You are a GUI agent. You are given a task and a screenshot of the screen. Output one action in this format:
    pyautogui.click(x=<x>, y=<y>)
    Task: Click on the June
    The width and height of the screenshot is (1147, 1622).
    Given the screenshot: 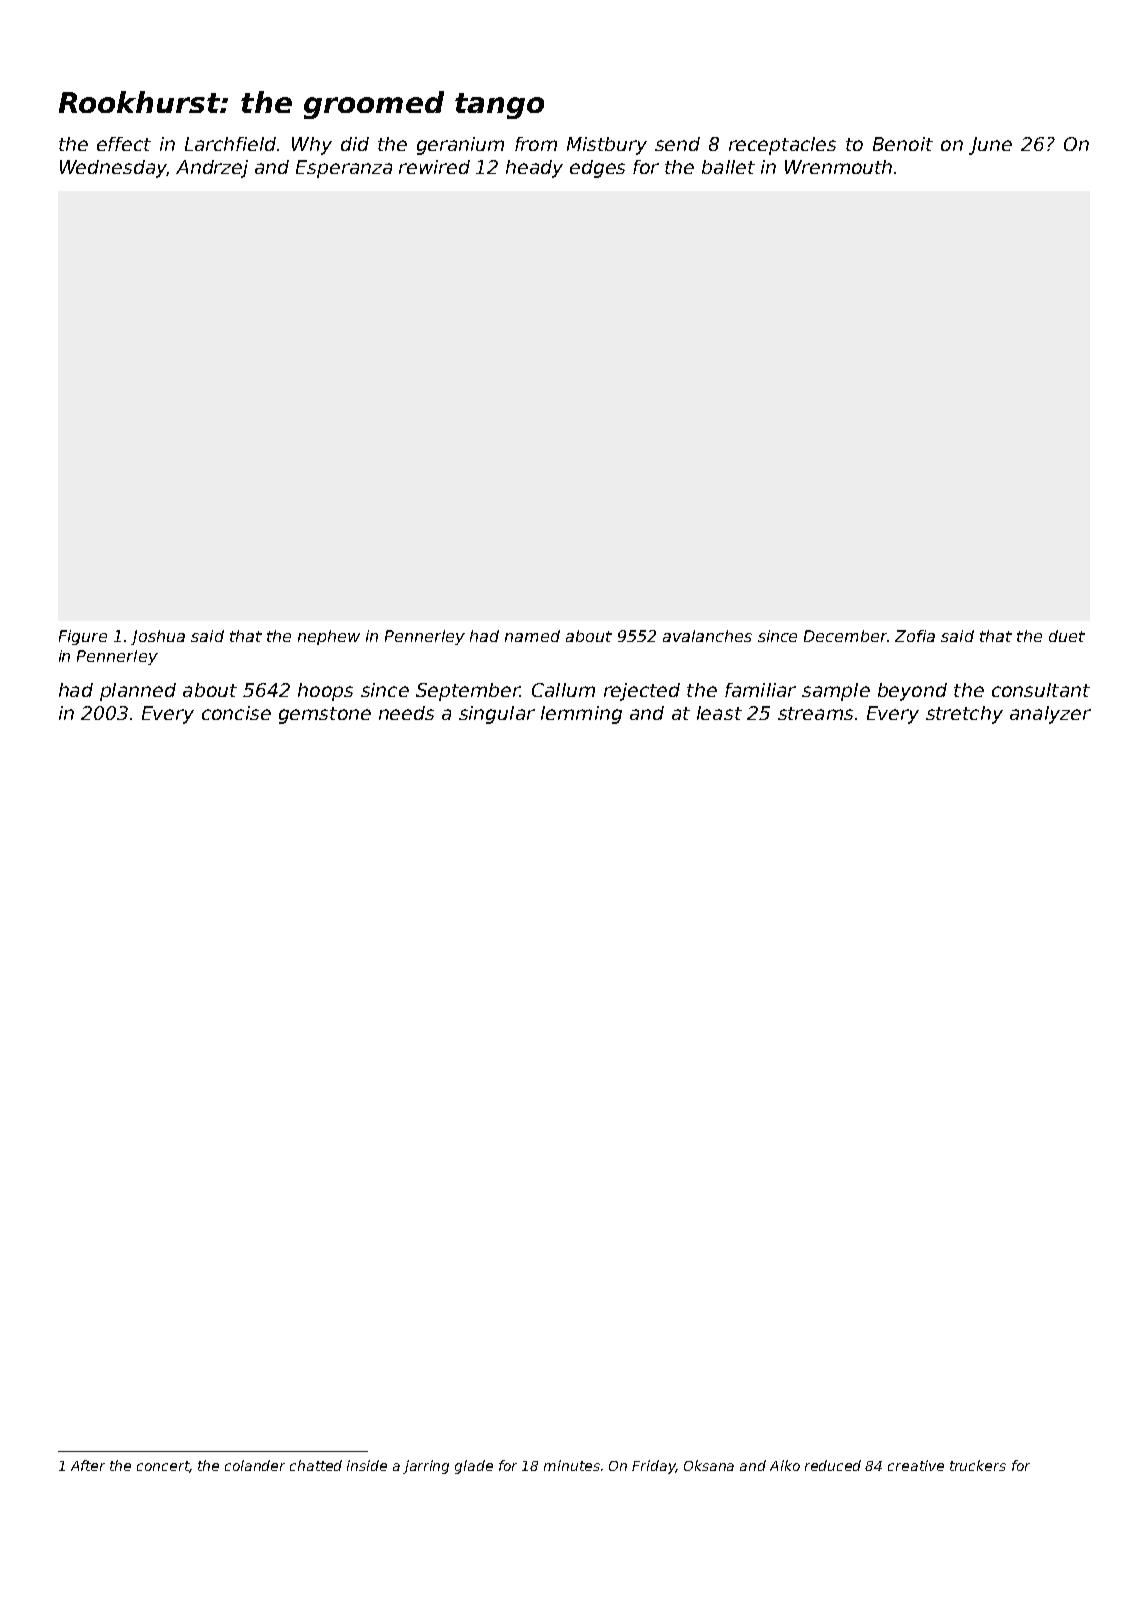 What is the action you would take?
    pyautogui.click(x=990, y=146)
